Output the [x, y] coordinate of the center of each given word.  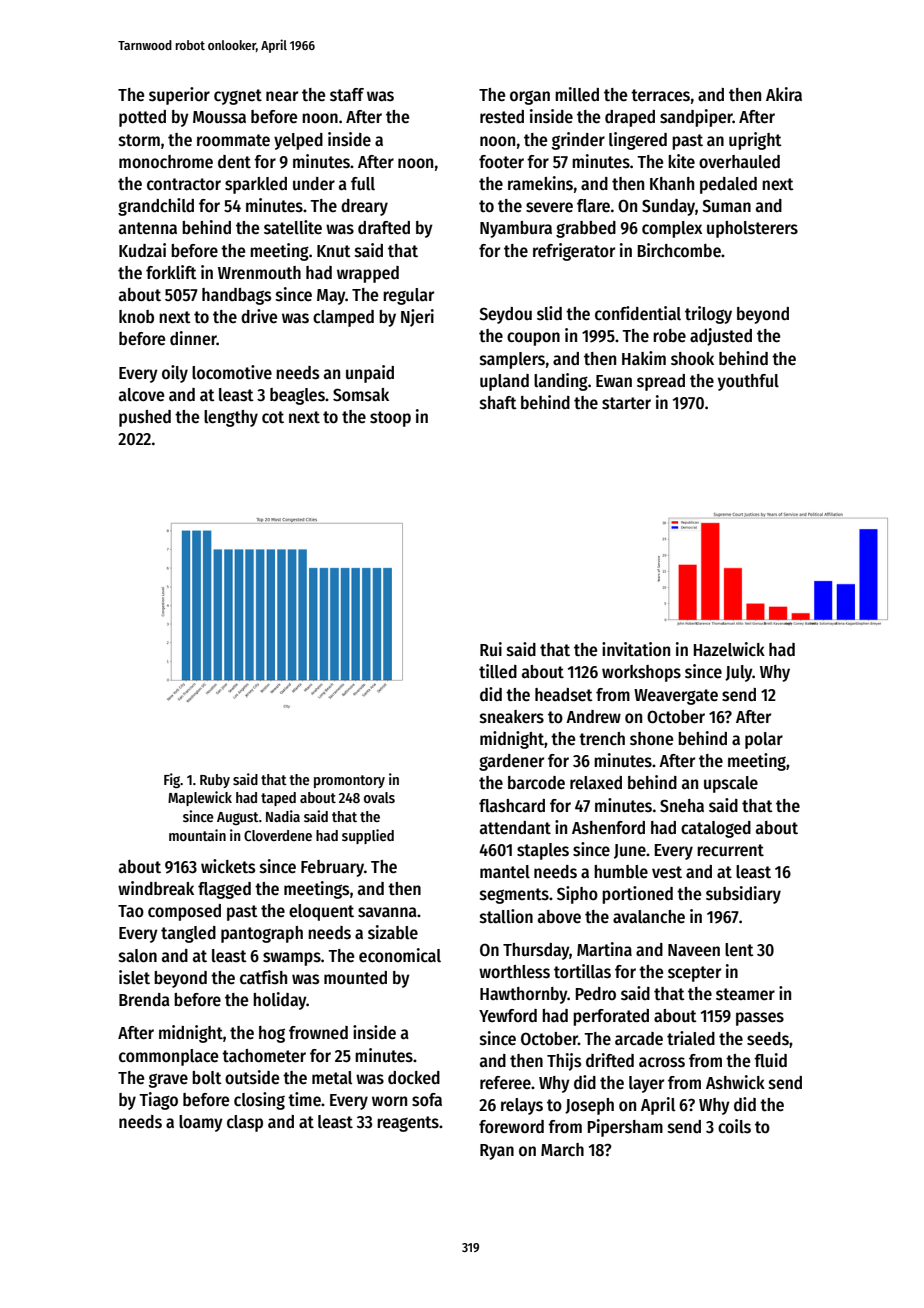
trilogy [708, 315]
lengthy [231, 418]
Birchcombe [679, 250]
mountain [197, 835]
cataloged [716, 829]
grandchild [156, 207]
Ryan [497, 1152]
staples [543, 851]
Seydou [505, 315]
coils [734, 1126]
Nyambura [516, 229]
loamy [201, 1123]
